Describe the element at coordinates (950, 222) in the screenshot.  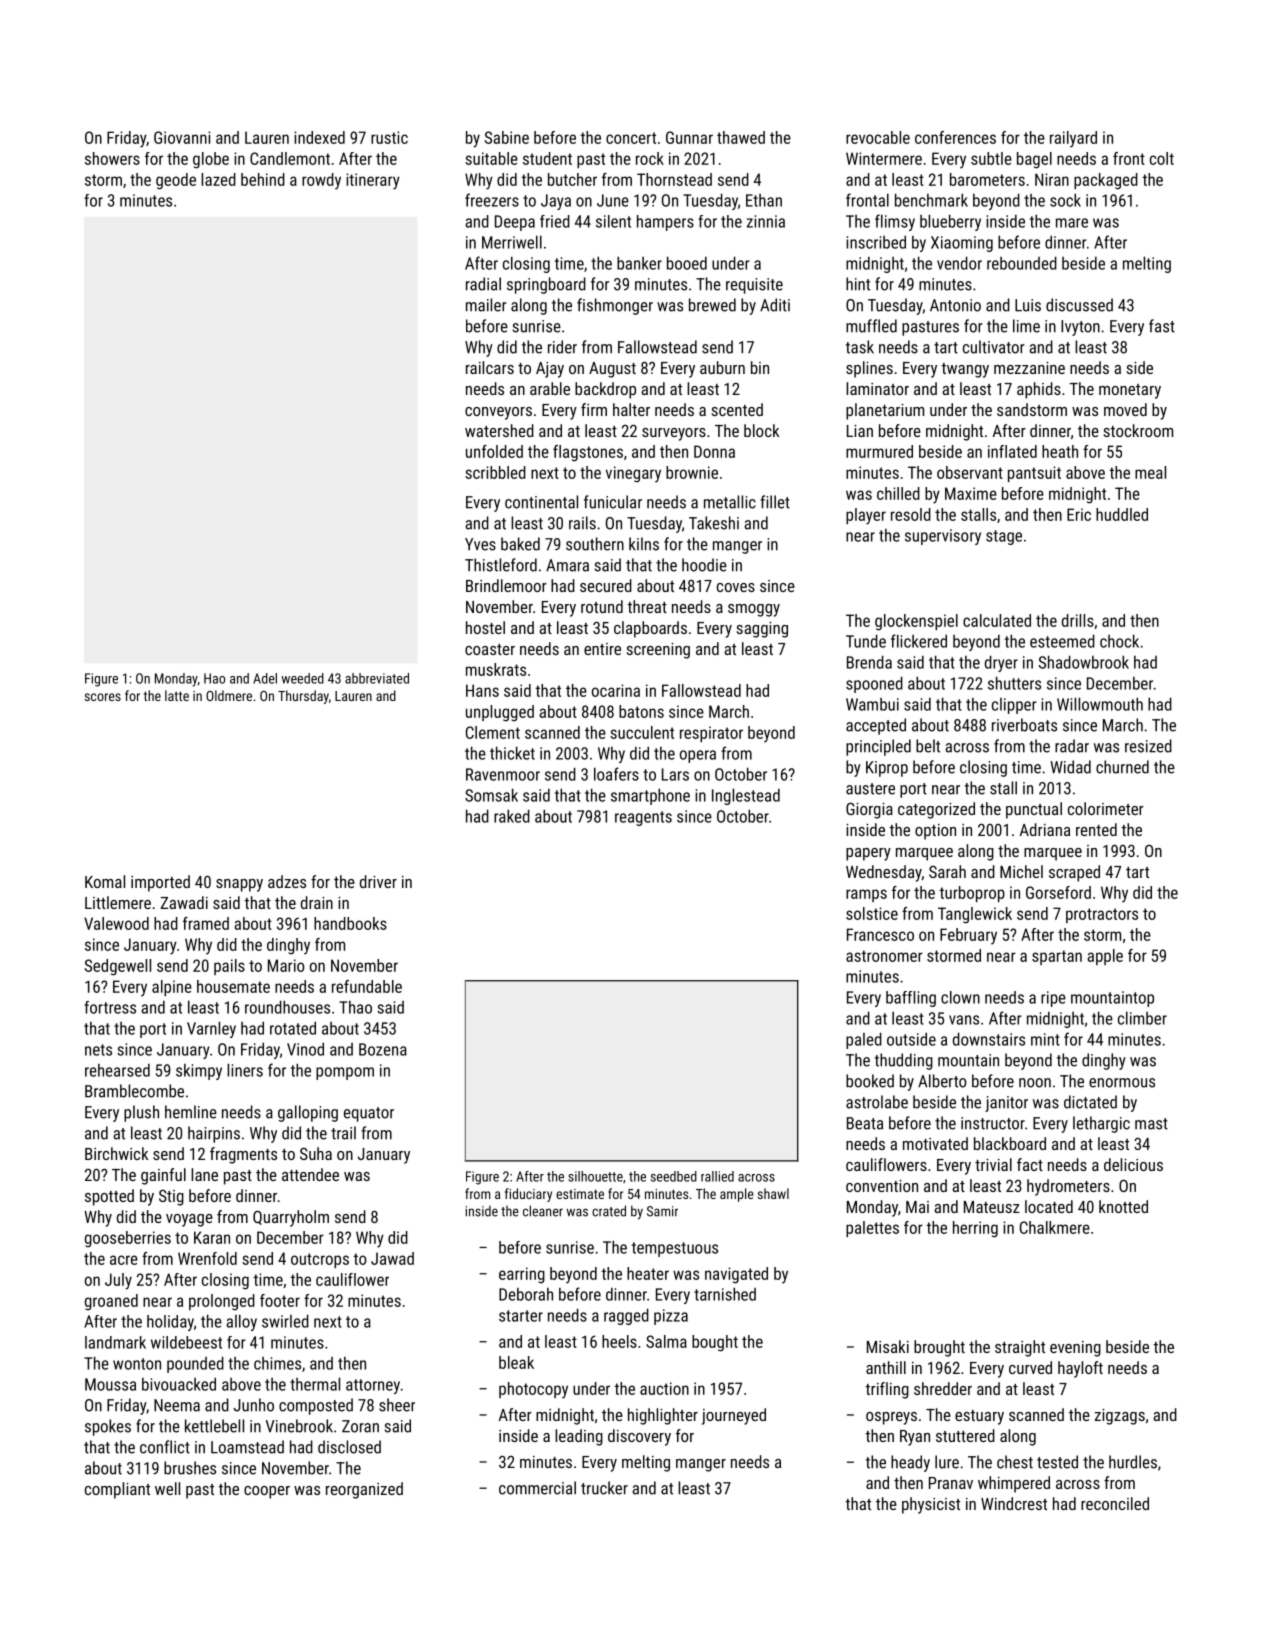
I see `blueberry` at that location.
